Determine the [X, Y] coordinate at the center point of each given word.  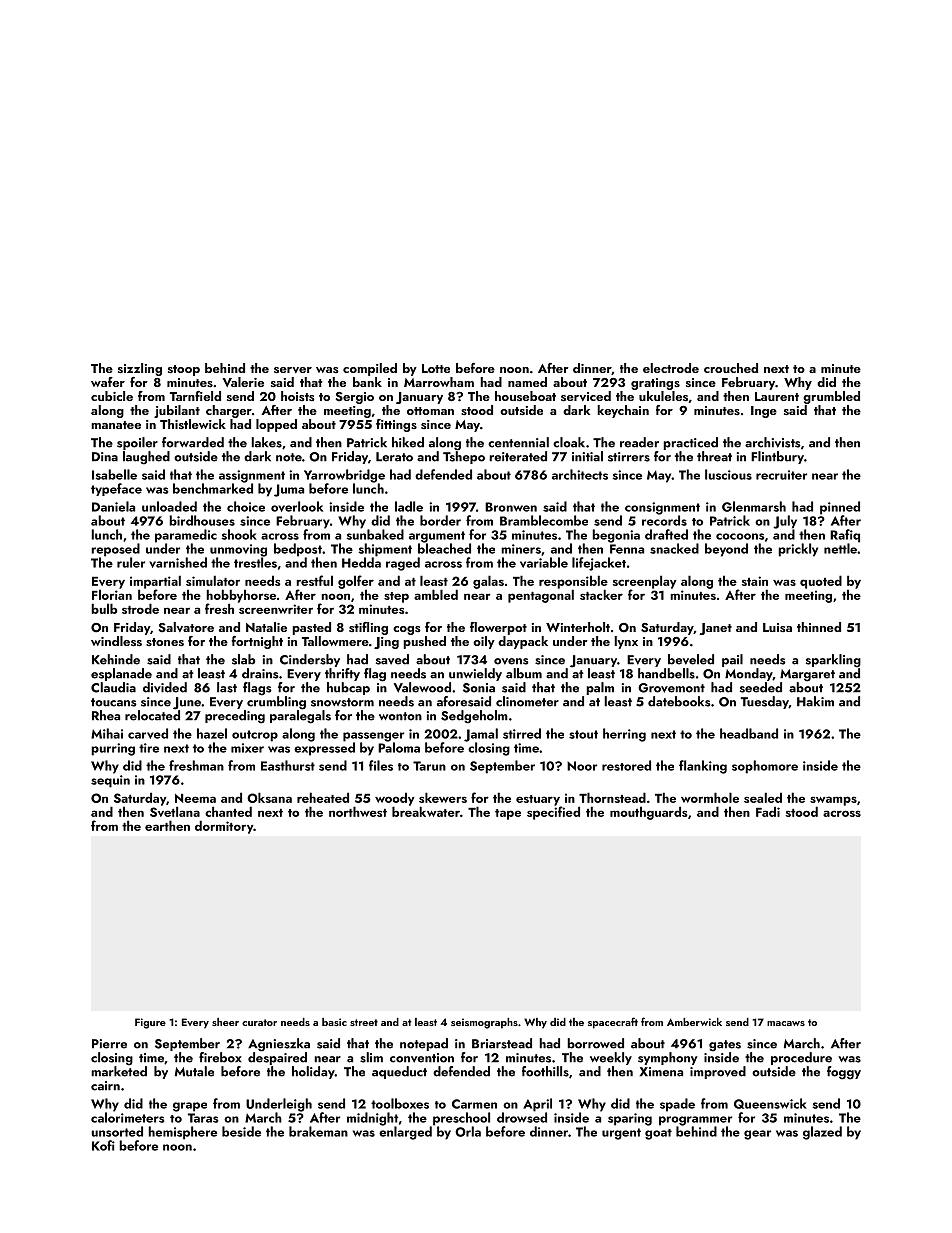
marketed [119, 1071]
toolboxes [400, 1103]
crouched [731, 368]
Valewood [422, 687]
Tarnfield [195, 396]
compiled [370, 369]
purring [113, 749]
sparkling [833, 661]
